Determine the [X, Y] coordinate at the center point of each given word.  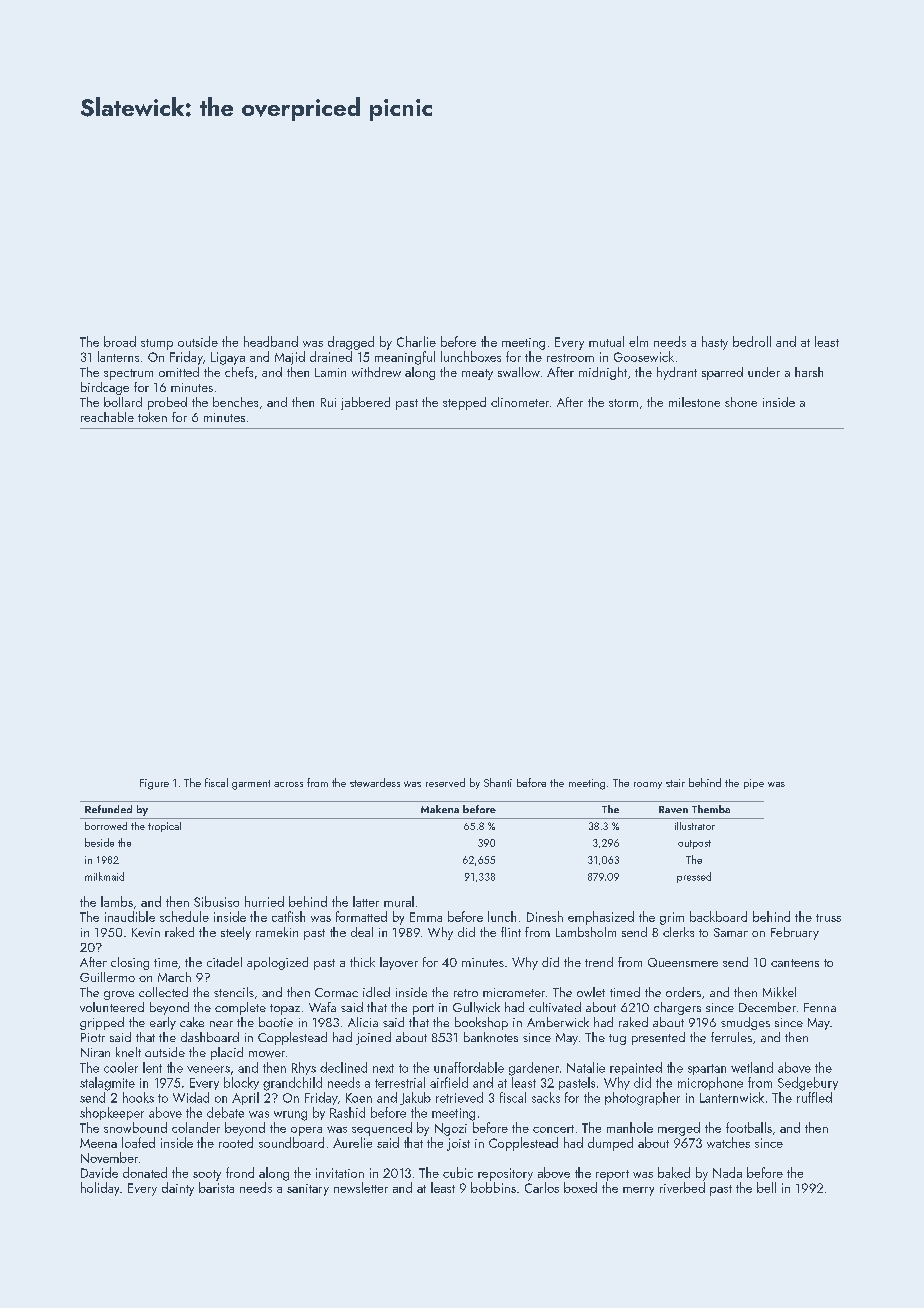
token [152, 417]
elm [638, 341]
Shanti [498, 782]
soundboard [291, 1142]
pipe [754, 784]
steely [236, 933]
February [795, 933]
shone [741, 402]
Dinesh [545, 916]
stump [157, 344]
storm [623, 403]
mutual [606, 341]
